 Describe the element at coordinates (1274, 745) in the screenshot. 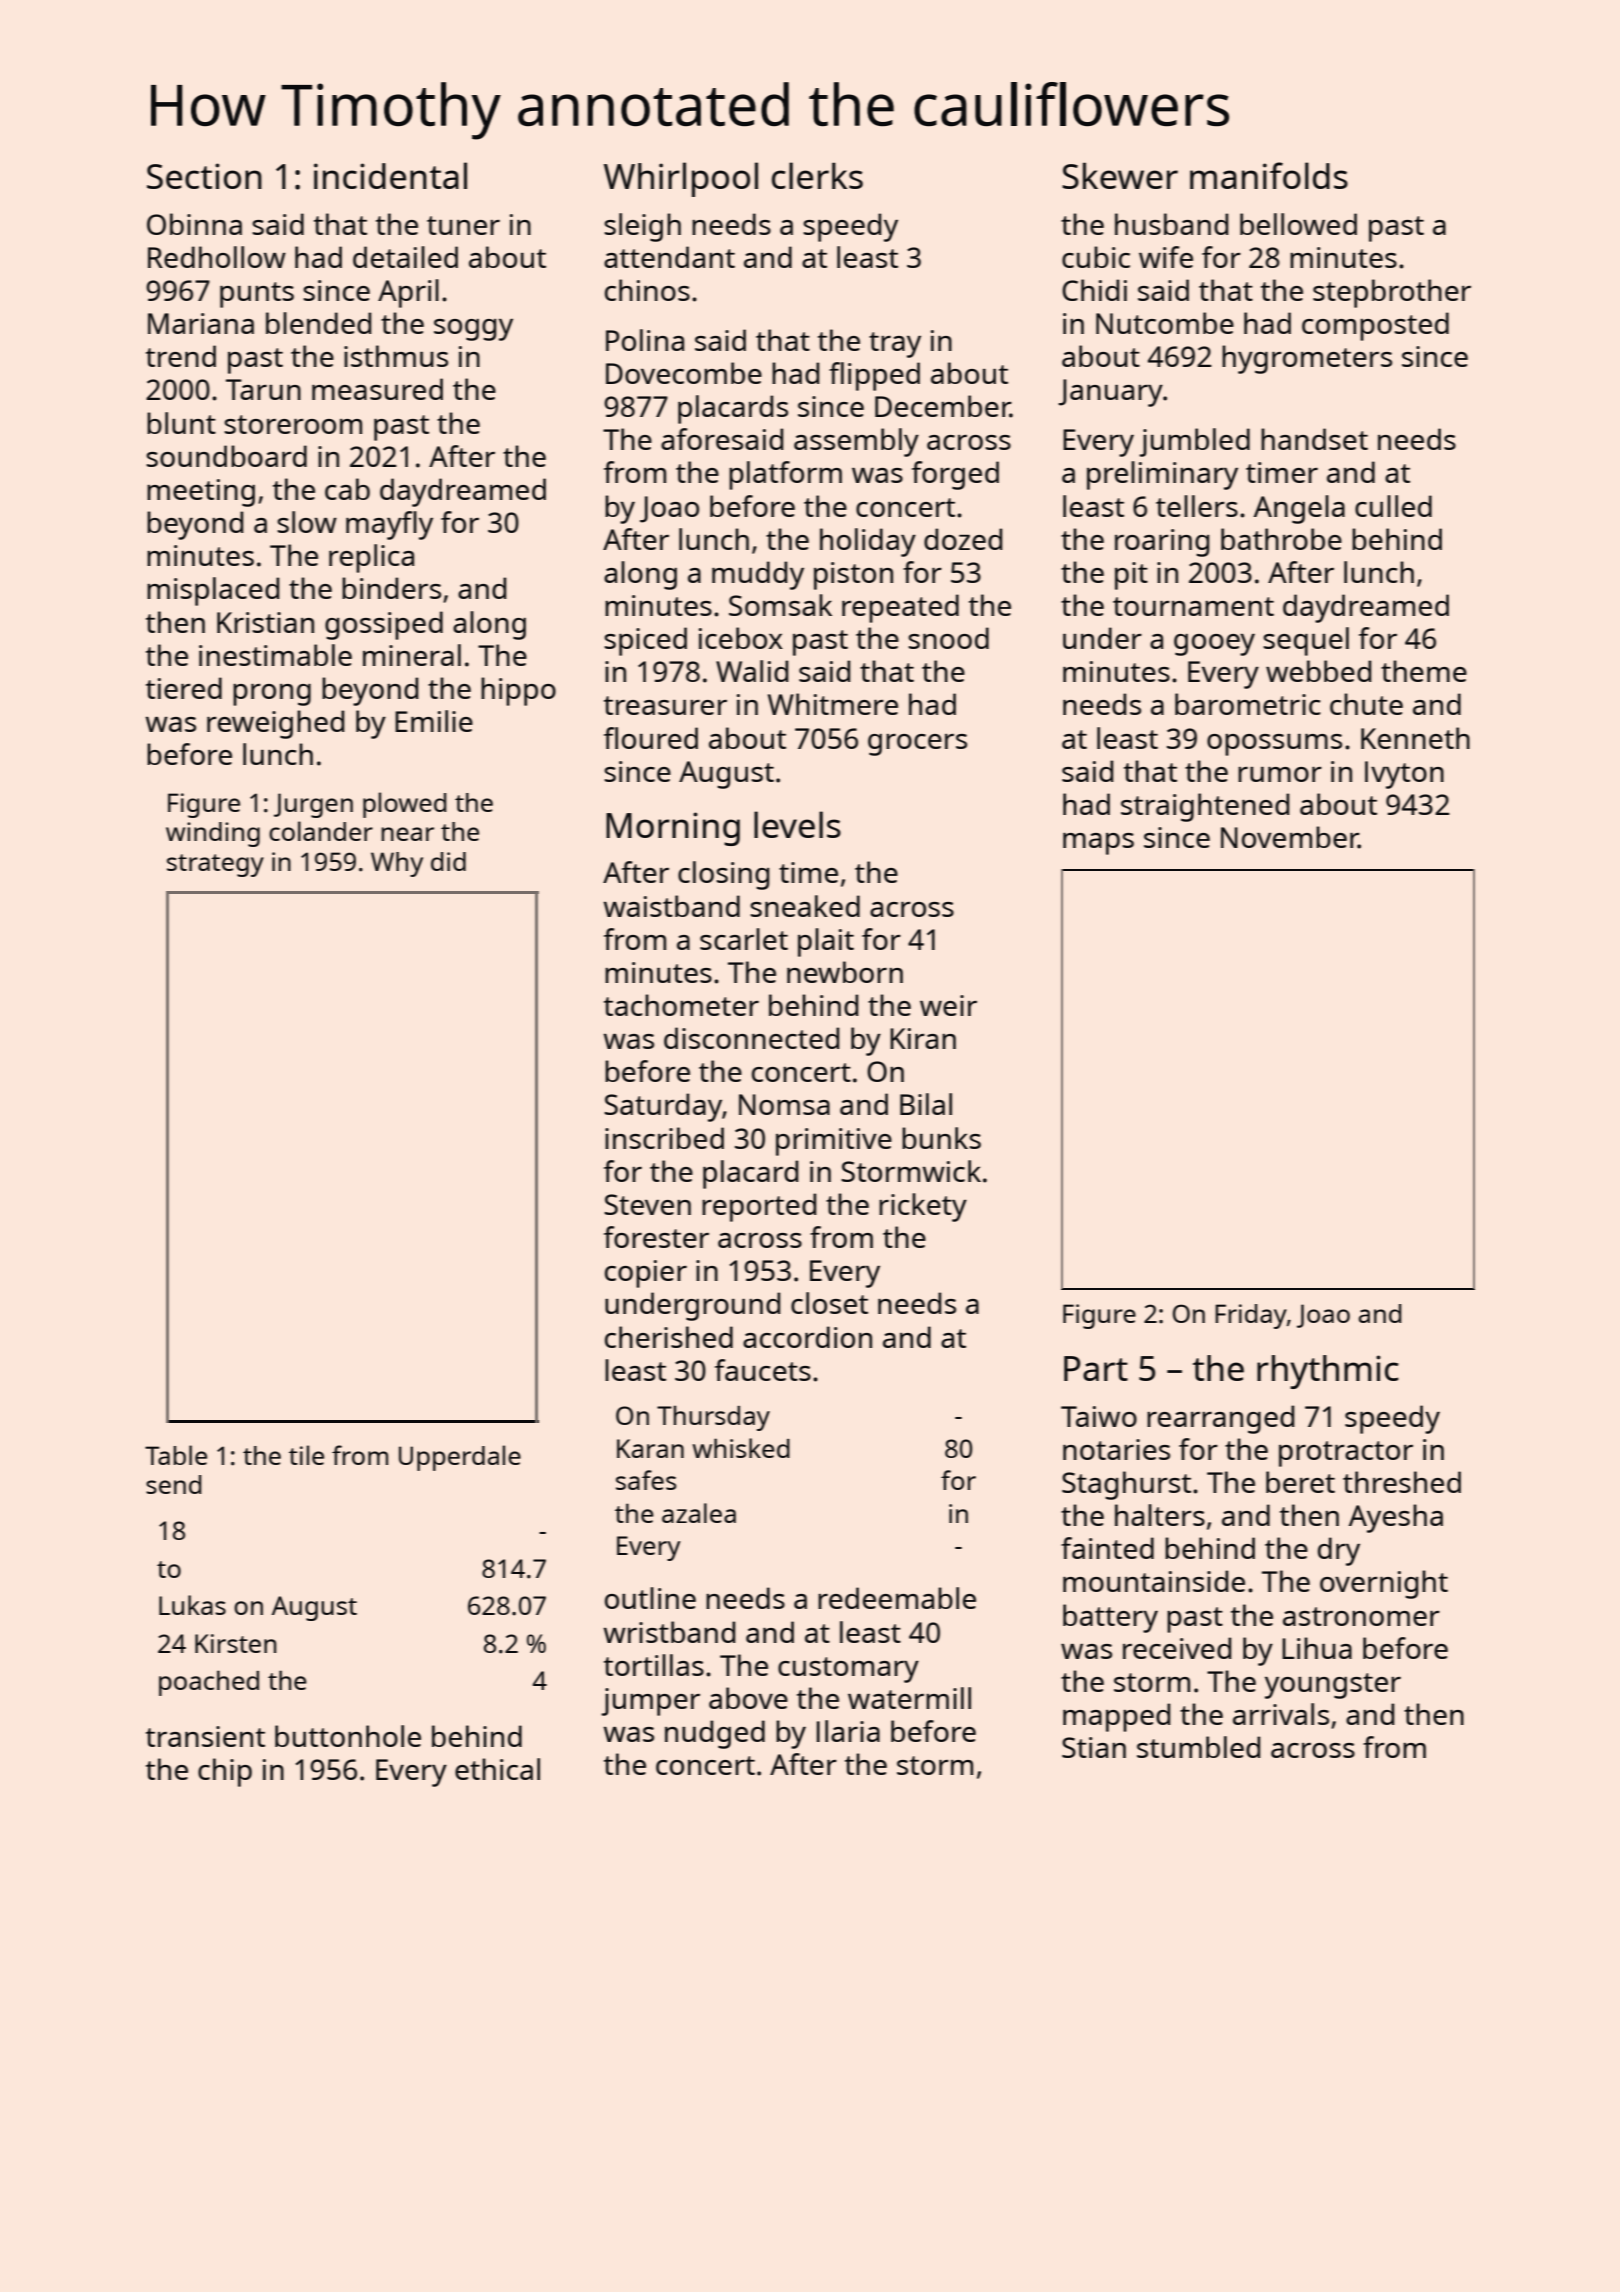

I see `opossums` at that location.
